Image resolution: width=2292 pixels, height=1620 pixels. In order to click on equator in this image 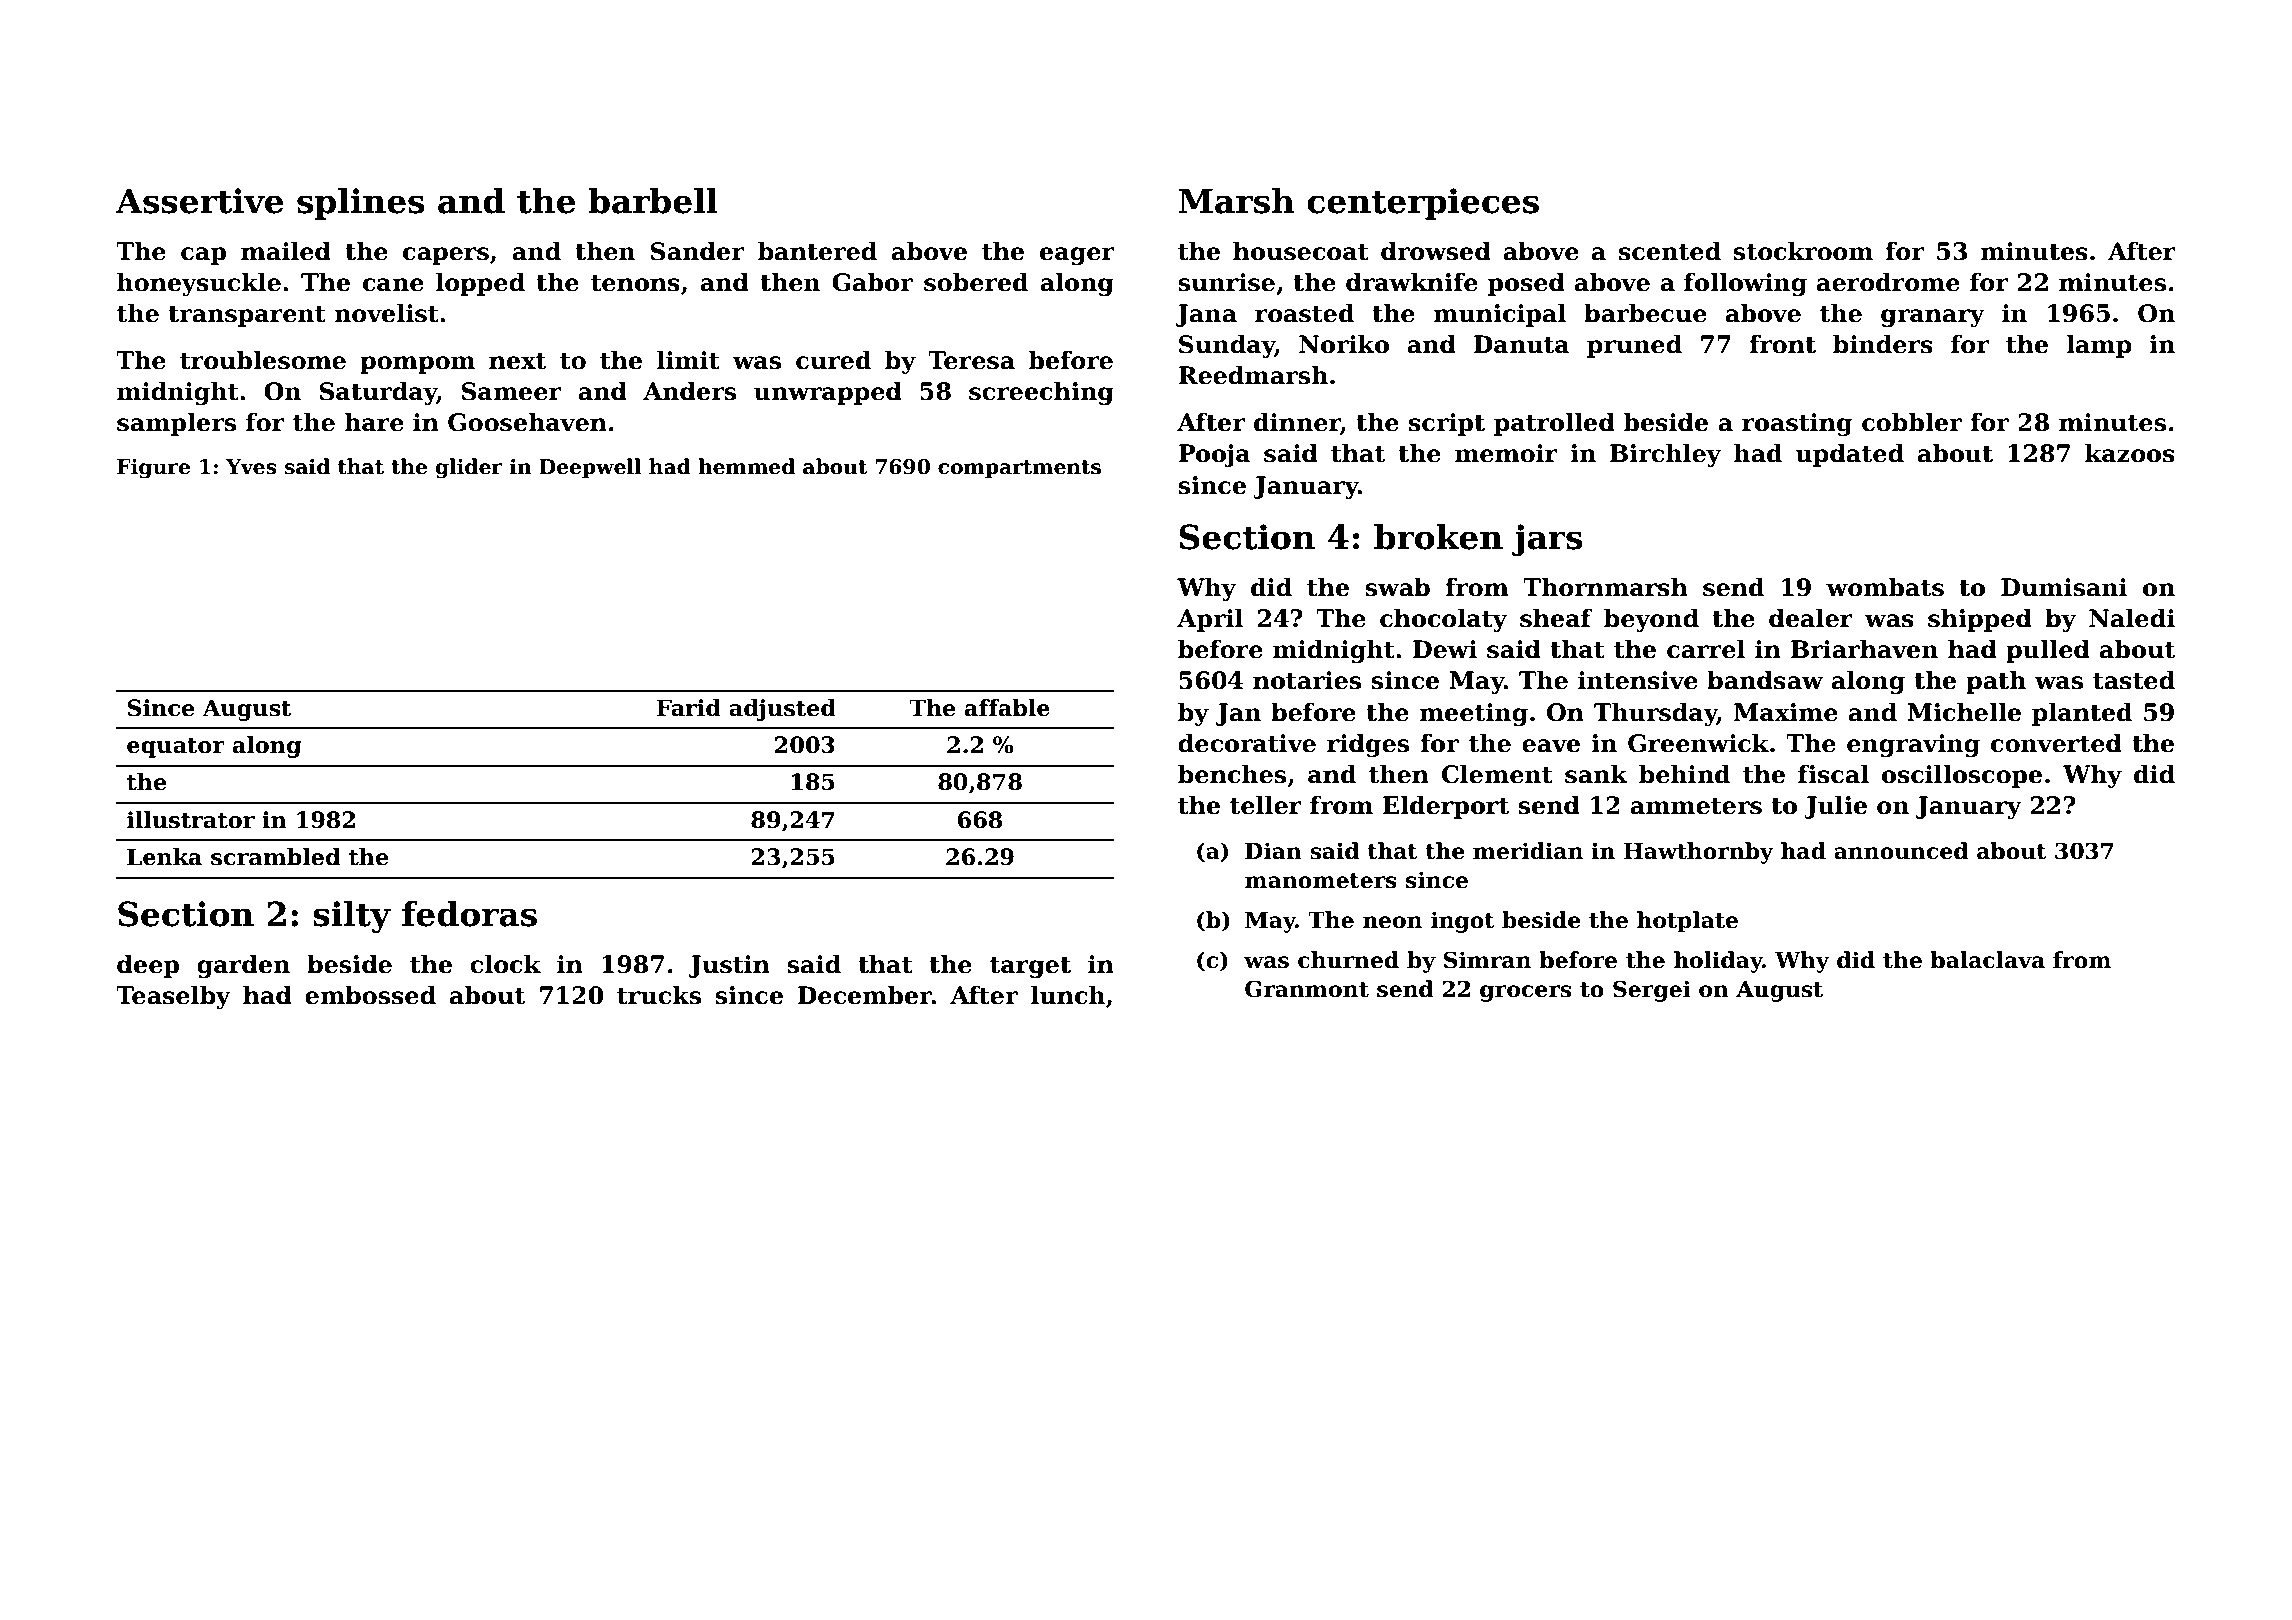, I will do `click(176, 748)`.
